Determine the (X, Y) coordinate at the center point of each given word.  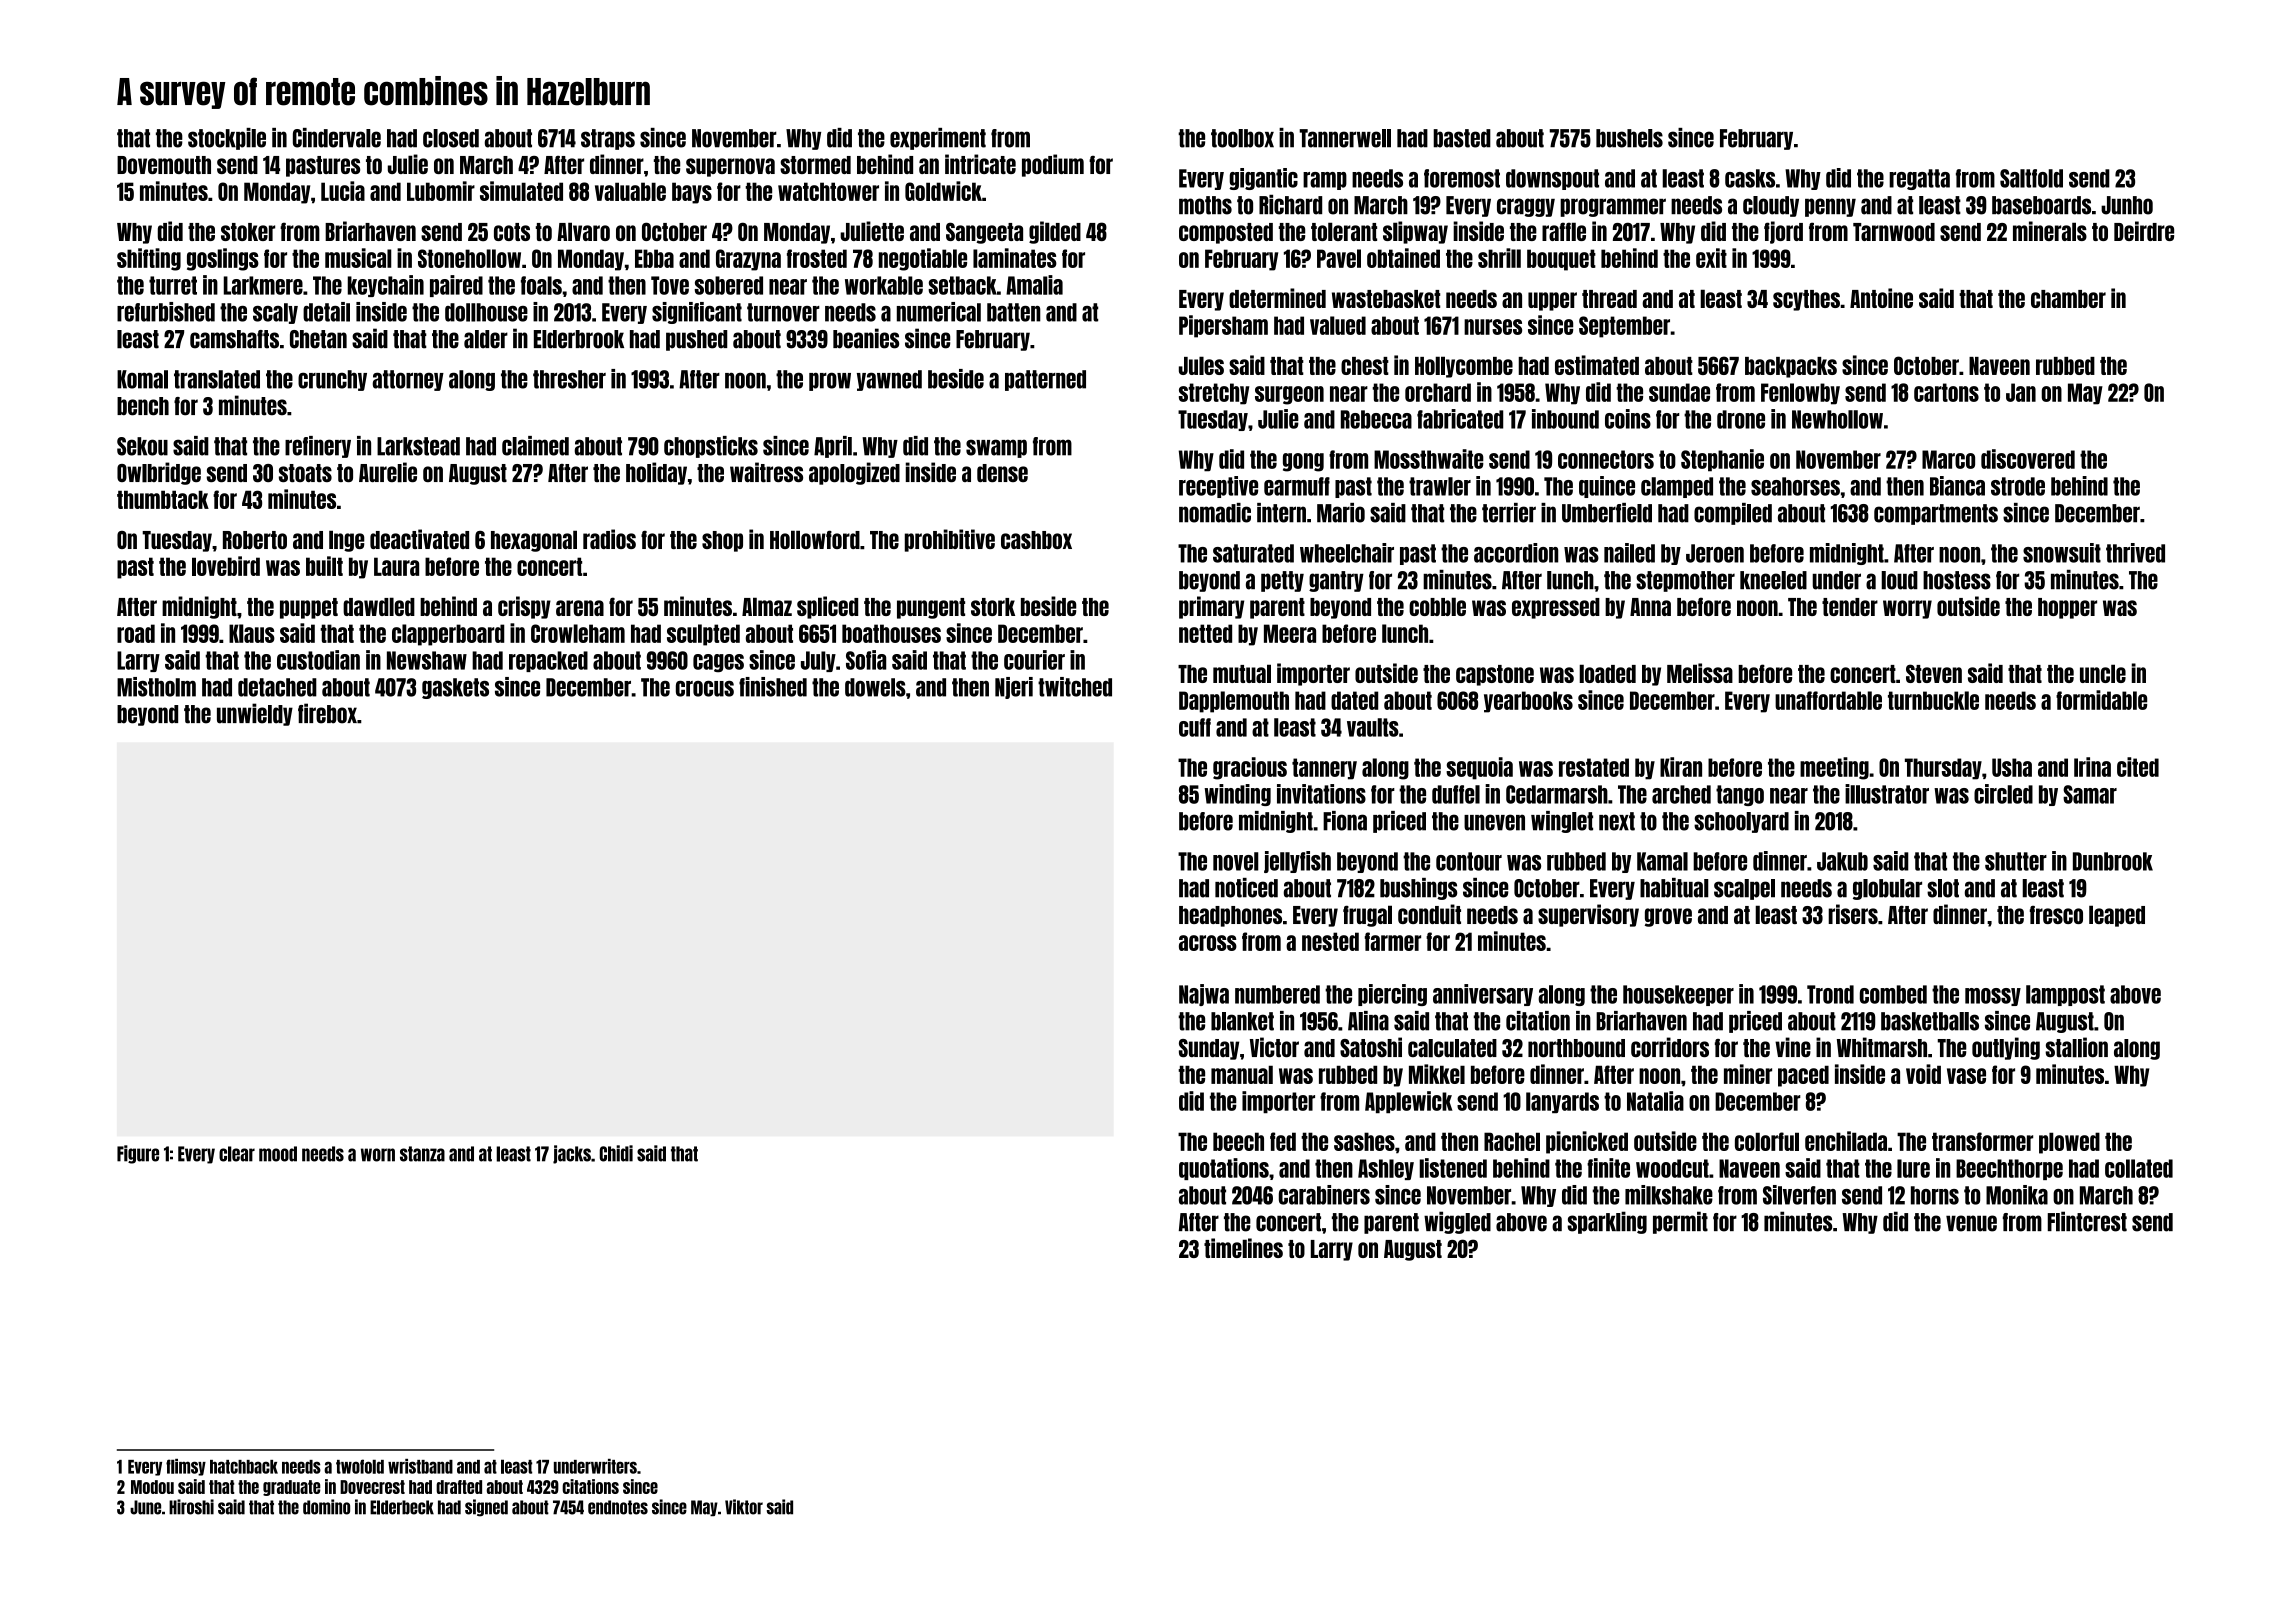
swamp (996, 448)
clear (237, 1154)
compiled (1733, 514)
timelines (1243, 1248)
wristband (420, 1466)
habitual (1674, 888)
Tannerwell (1345, 138)
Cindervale (337, 138)
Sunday (1209, 1049)
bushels (1629, 138)
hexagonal (534, 541)
